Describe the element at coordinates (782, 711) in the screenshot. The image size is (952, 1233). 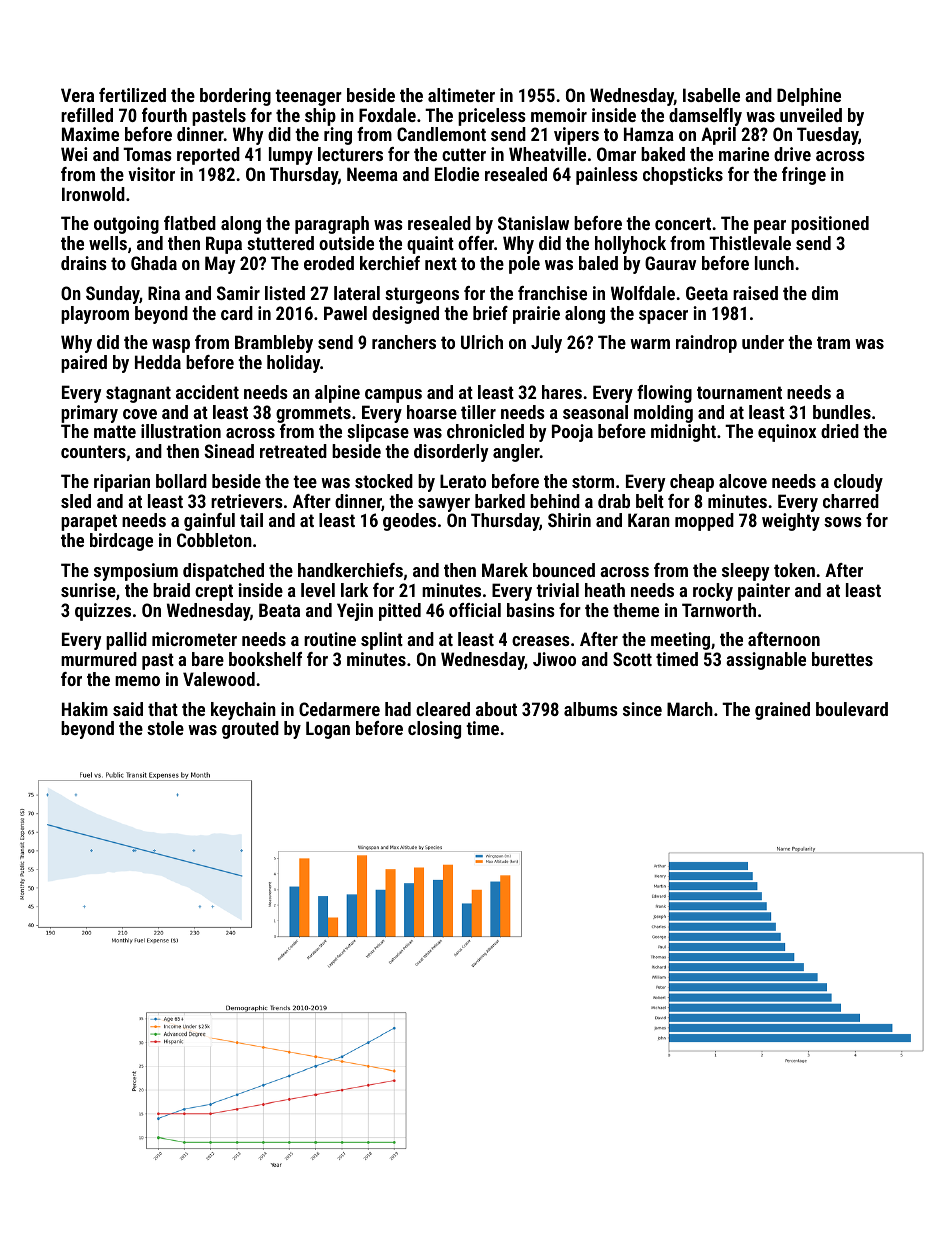
I see `grained` at that location.
